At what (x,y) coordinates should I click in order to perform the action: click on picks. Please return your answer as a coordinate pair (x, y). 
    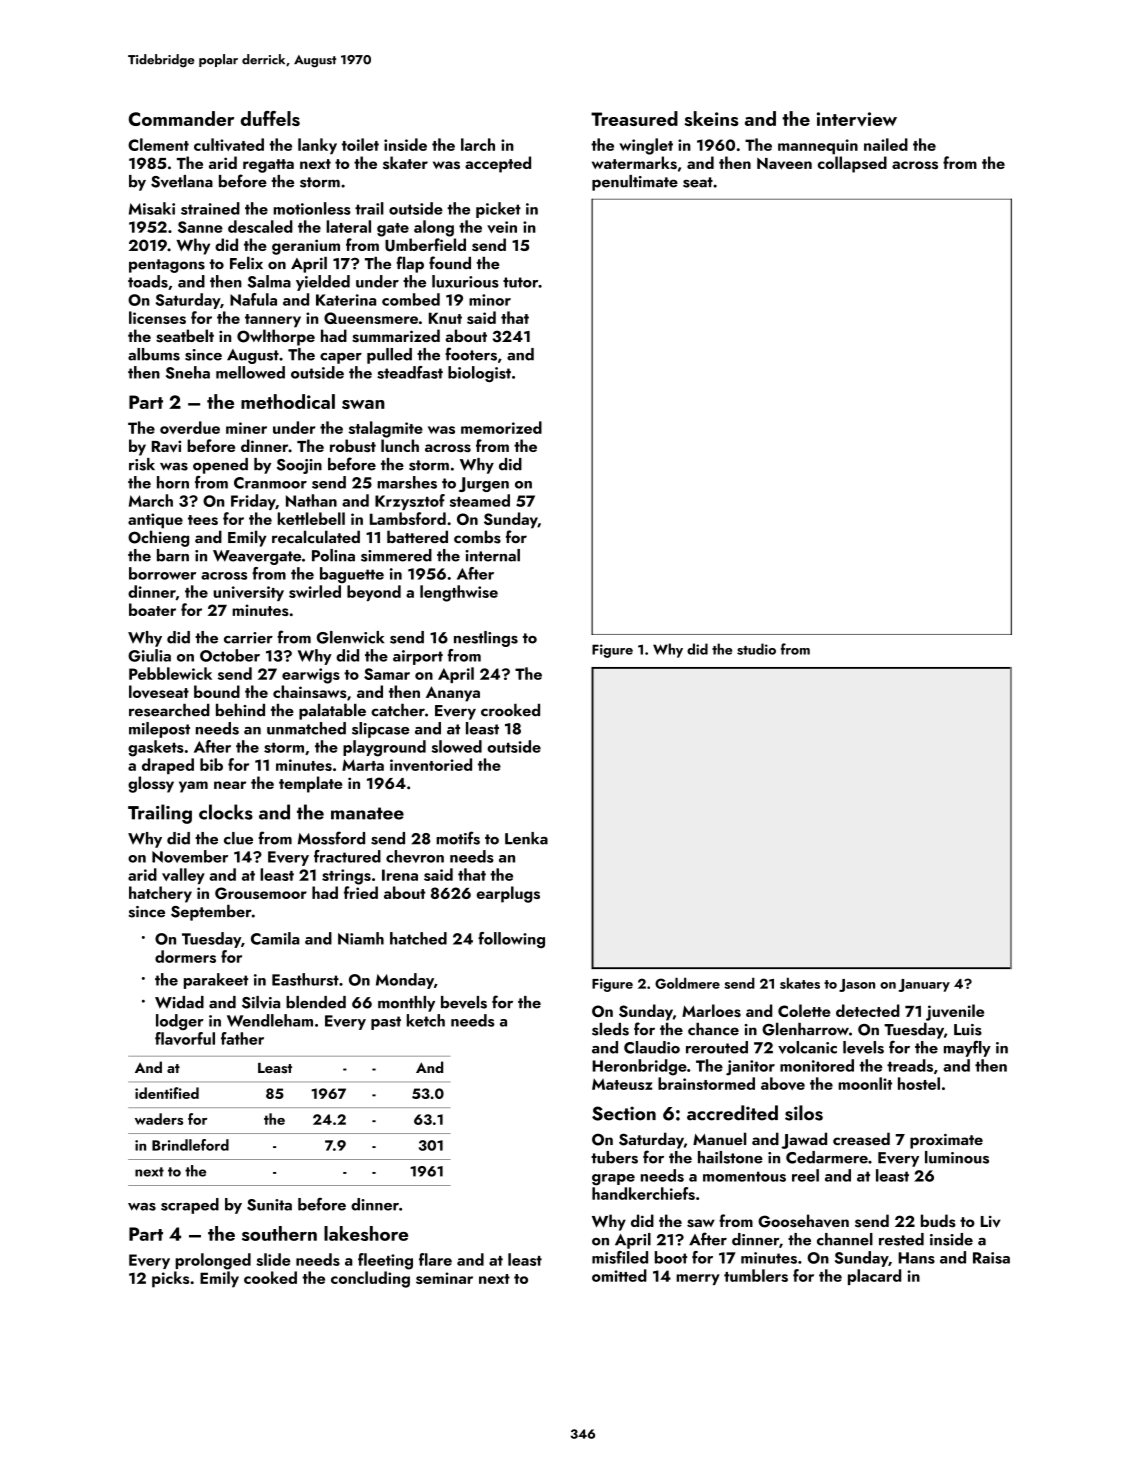
    Looking at the image, I should click on (170, 1279).
